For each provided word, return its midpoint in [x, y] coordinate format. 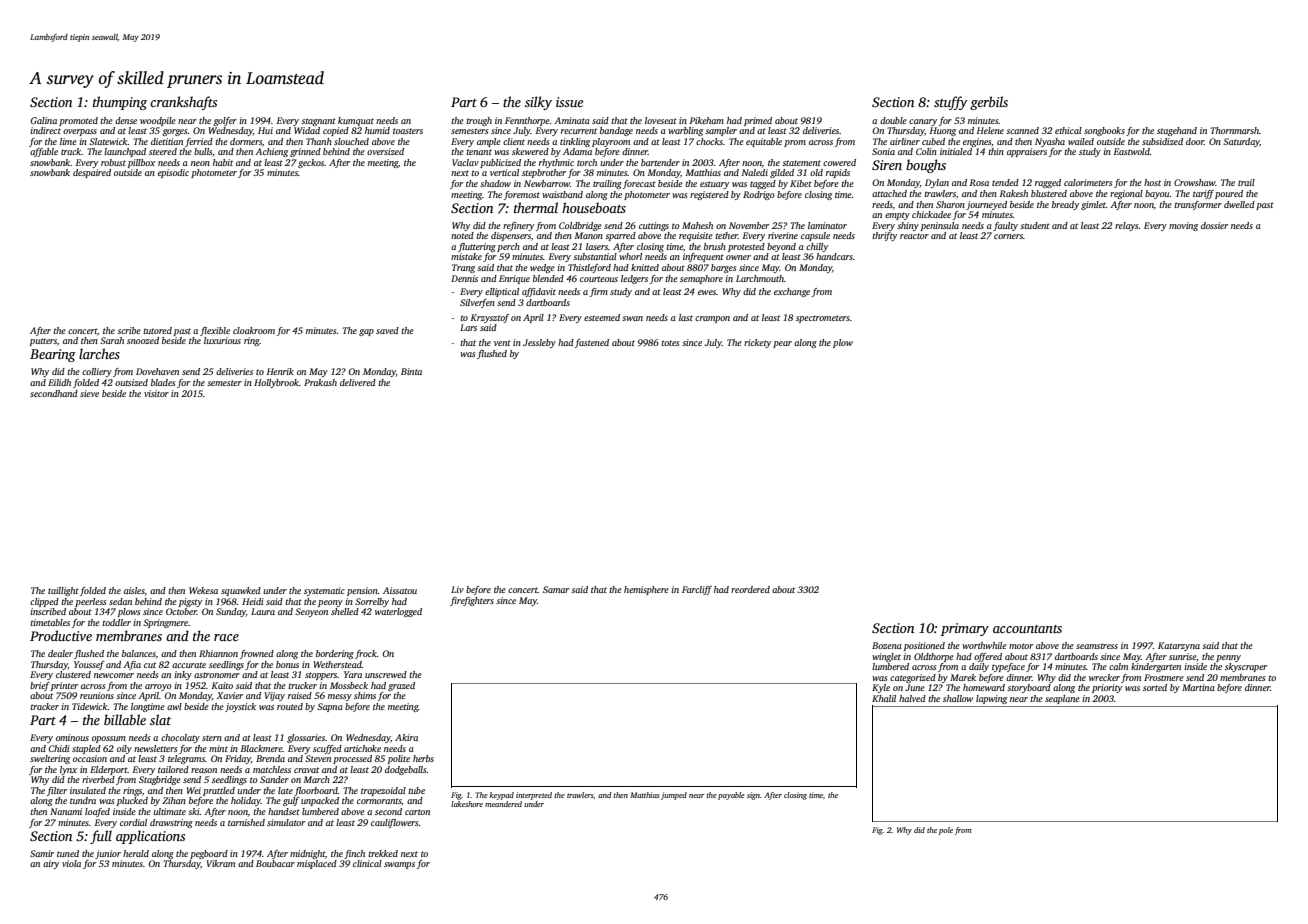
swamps [399, 865]
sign [753, 796]
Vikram [220, 863]
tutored [157, 330]
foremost [522, 195]
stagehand [1177, 131]
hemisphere [646, 590]
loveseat [661, 120]
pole [946, 831]
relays [1127, 226]
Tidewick [90, 706]
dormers [246, 141]
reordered [750, 589]
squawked [241, 591]
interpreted [534, 796]
